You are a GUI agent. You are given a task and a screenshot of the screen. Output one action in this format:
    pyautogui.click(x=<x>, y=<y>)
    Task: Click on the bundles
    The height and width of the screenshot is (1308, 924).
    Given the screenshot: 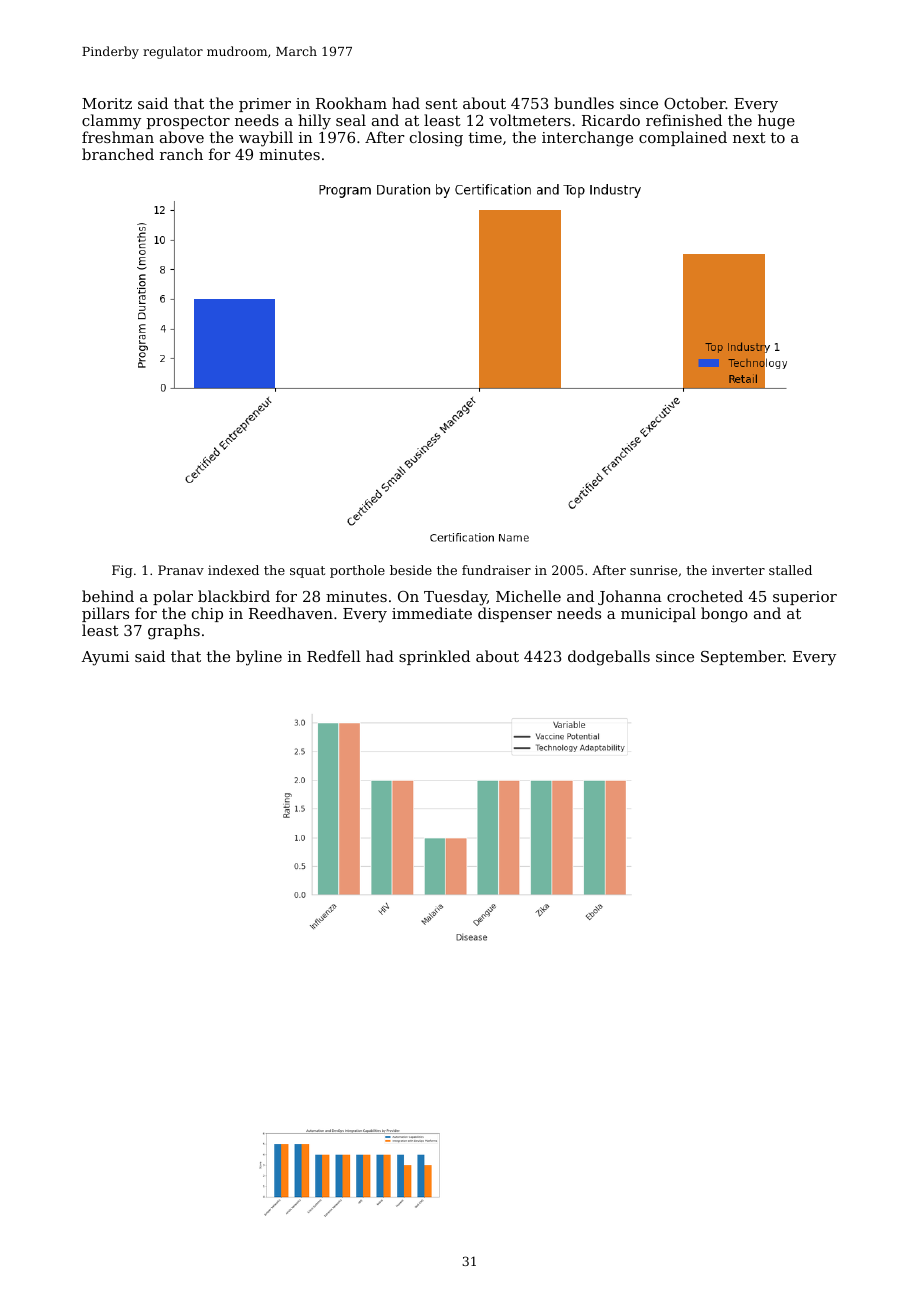 What is the action you would take?
    pyautogui.click(x=584, y=103)
